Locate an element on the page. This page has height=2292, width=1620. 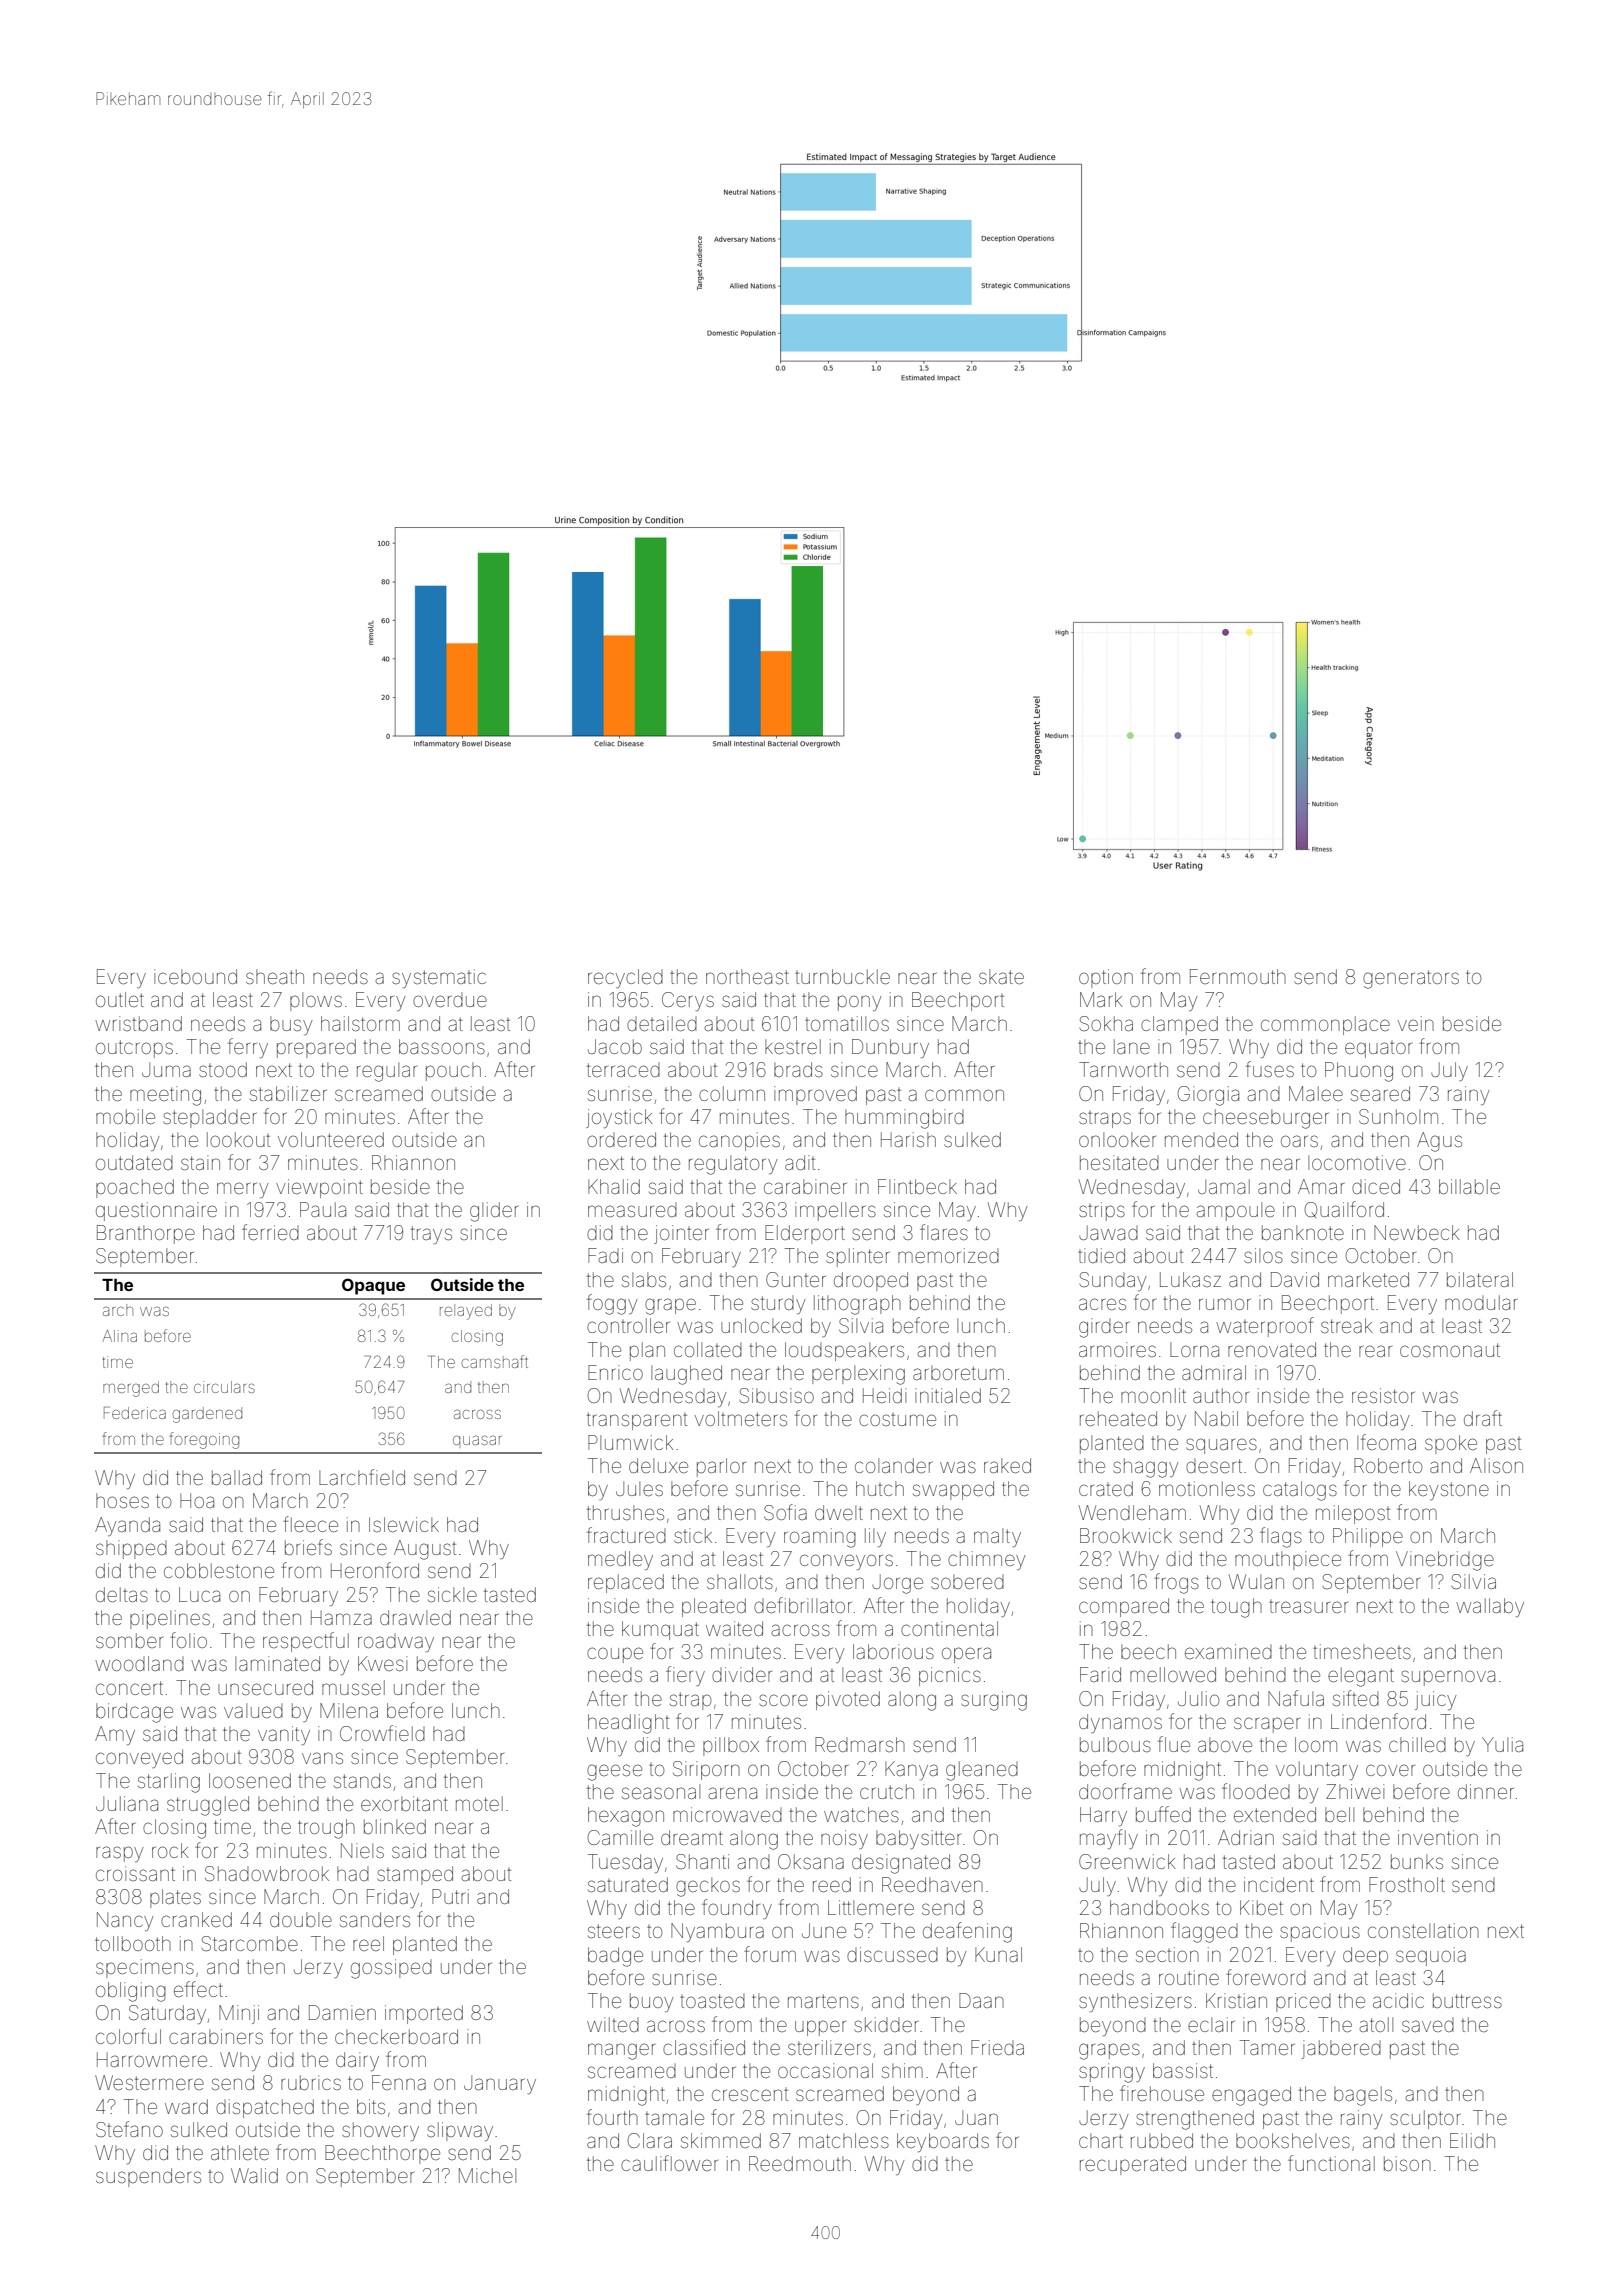
pivoted is located at coordinates (848, 1700).
